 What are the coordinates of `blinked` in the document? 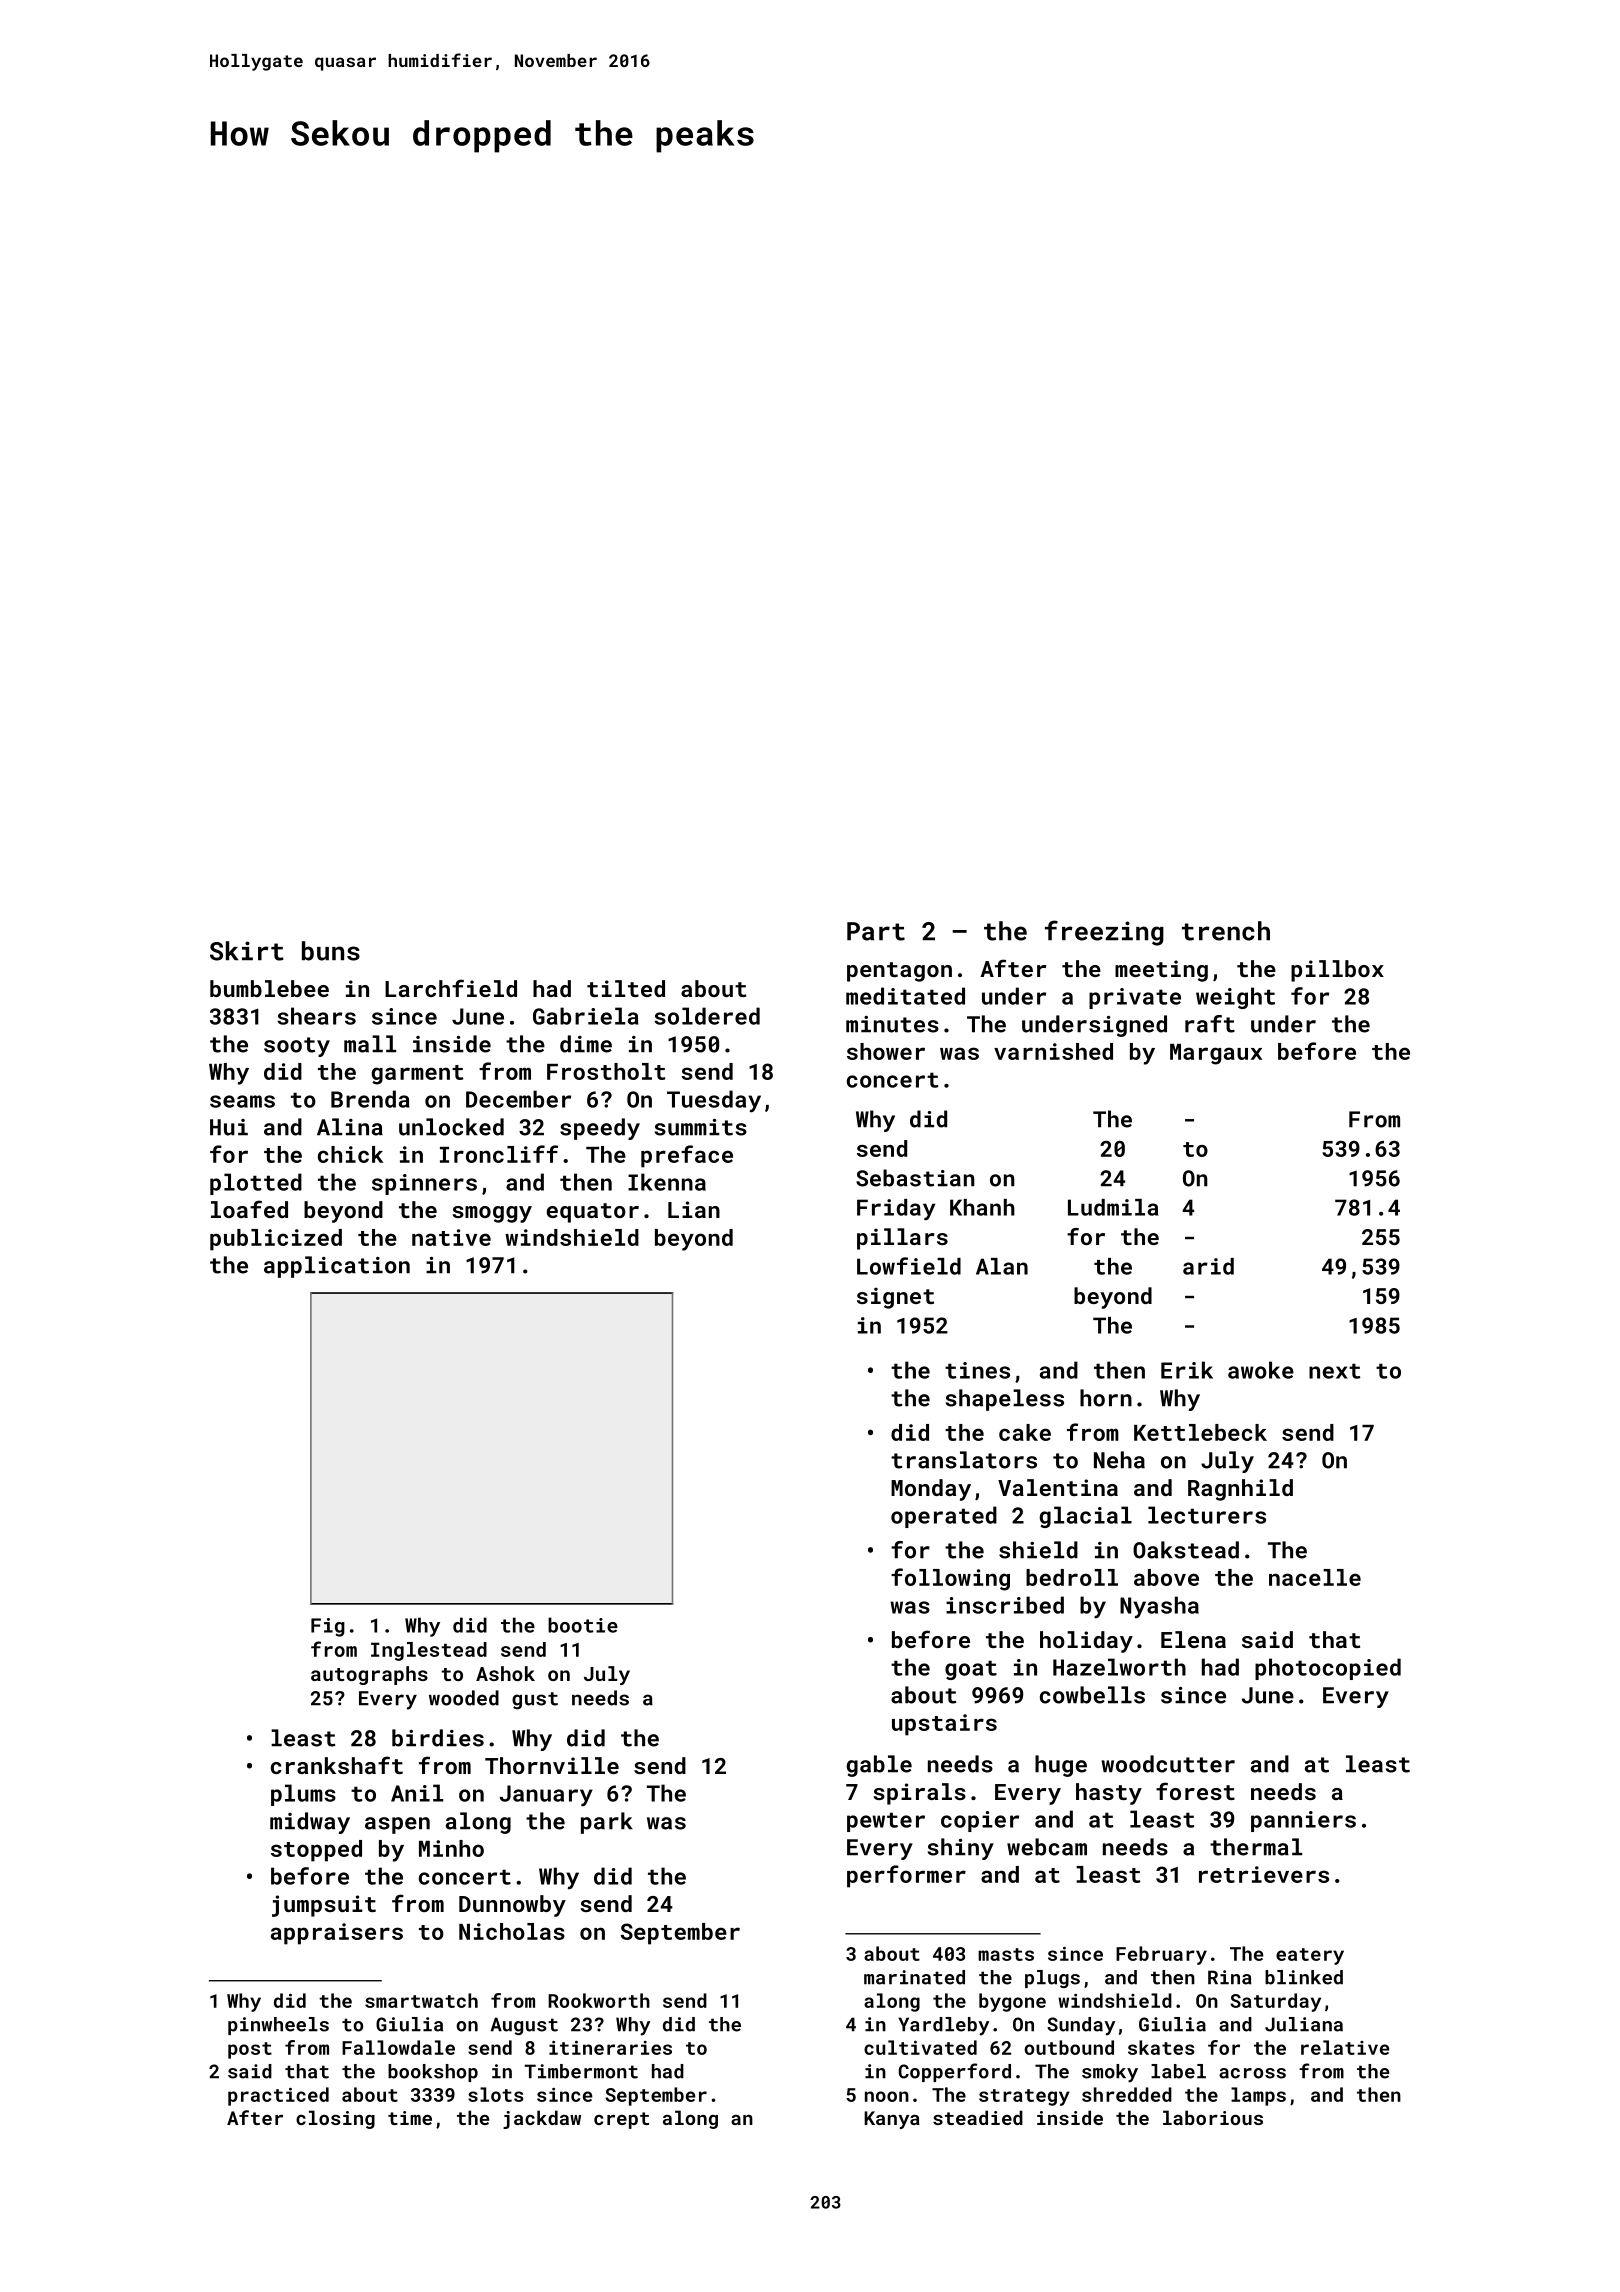 It's located at (1304, 1977).
